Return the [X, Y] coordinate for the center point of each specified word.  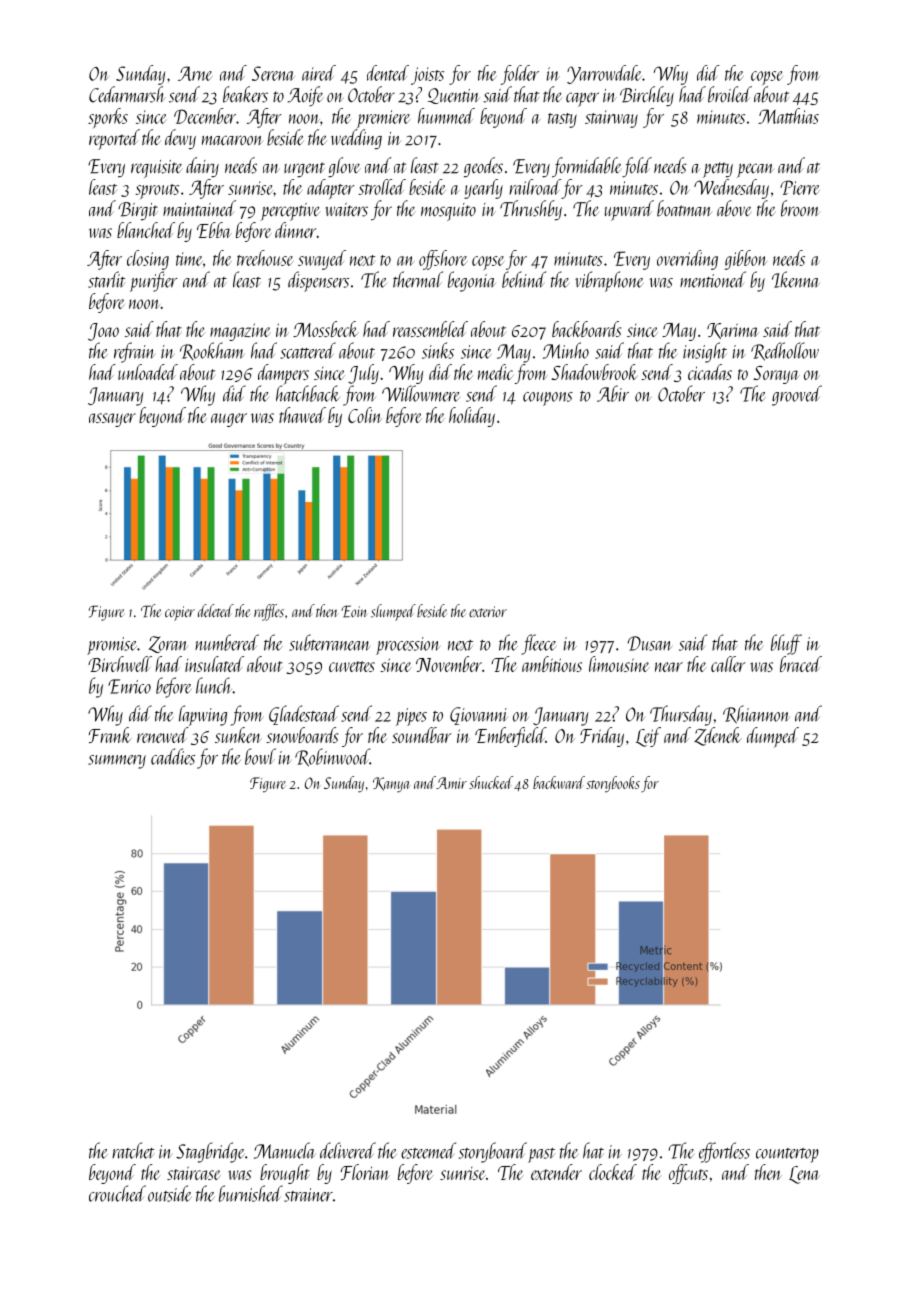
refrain [134, 352]
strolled [382, 187]
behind [524, 279]
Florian [365, 1172]
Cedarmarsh [127, 94]
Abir [613, 393]
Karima [732, 331]
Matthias [788, 116]
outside [169, 1193]
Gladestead [304, 715]
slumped [393, 612]
